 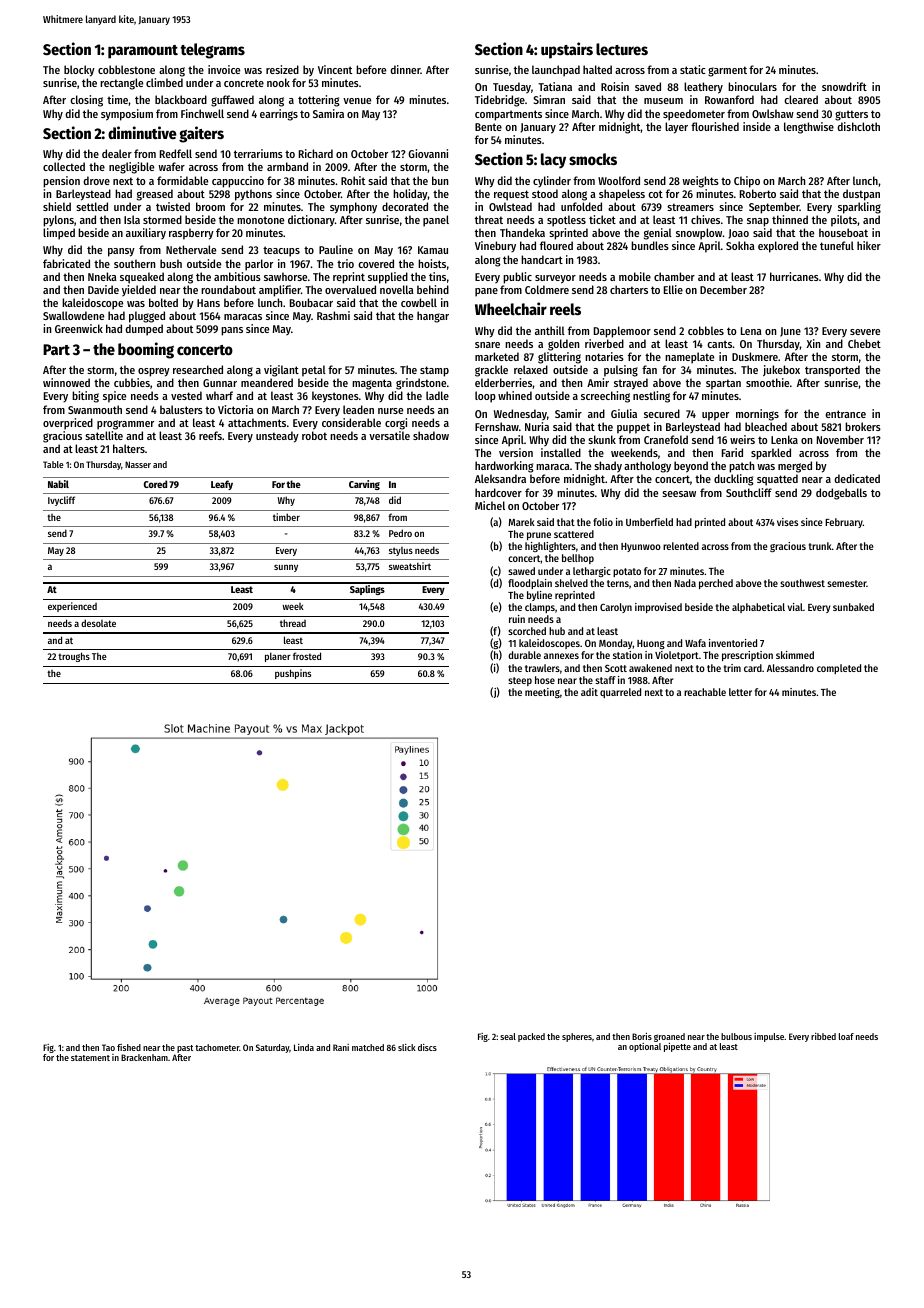 I want to click on static, so click(x=692, y=69).
